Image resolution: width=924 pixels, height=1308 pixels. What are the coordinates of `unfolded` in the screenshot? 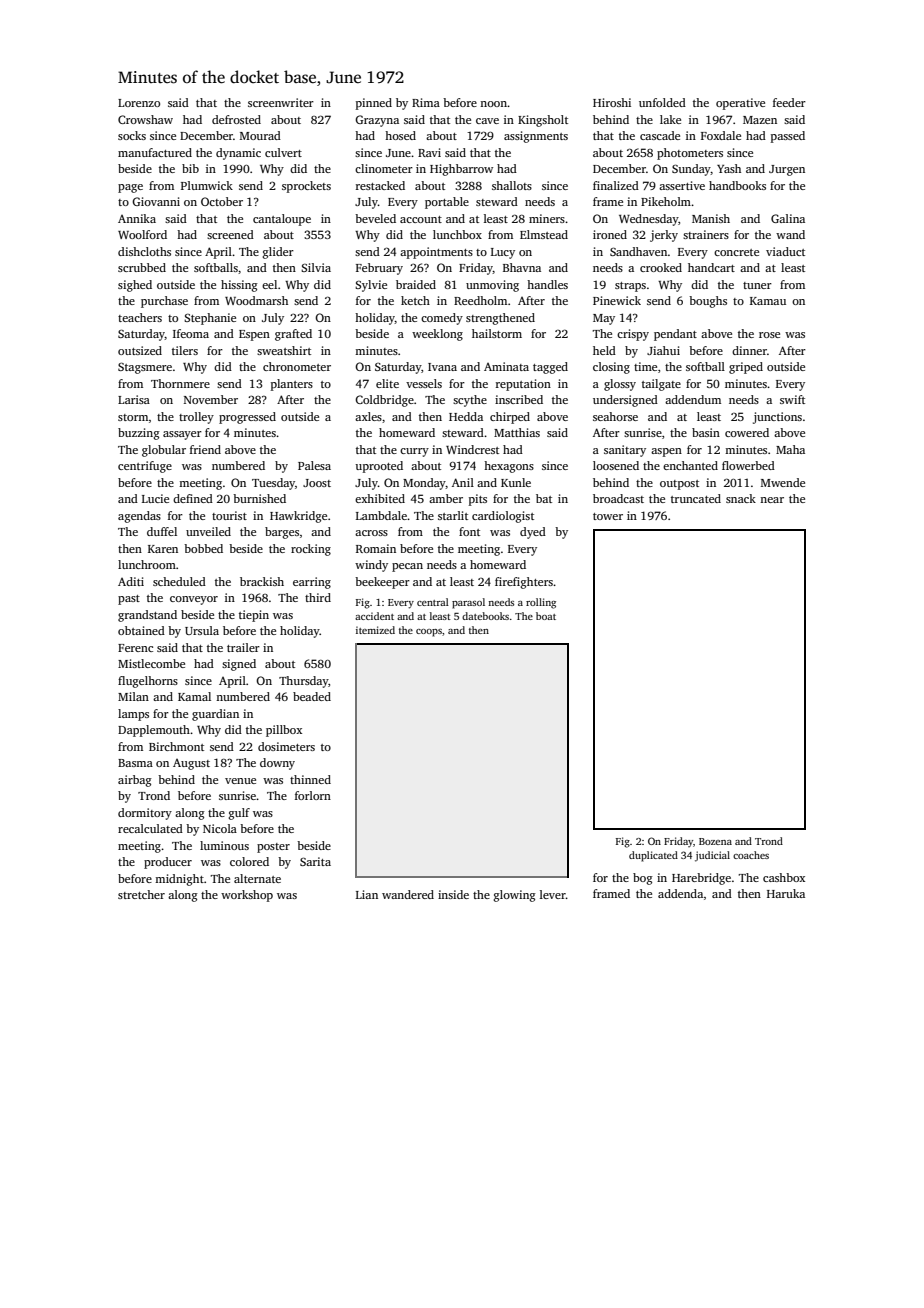 It's located at (662, 102).
